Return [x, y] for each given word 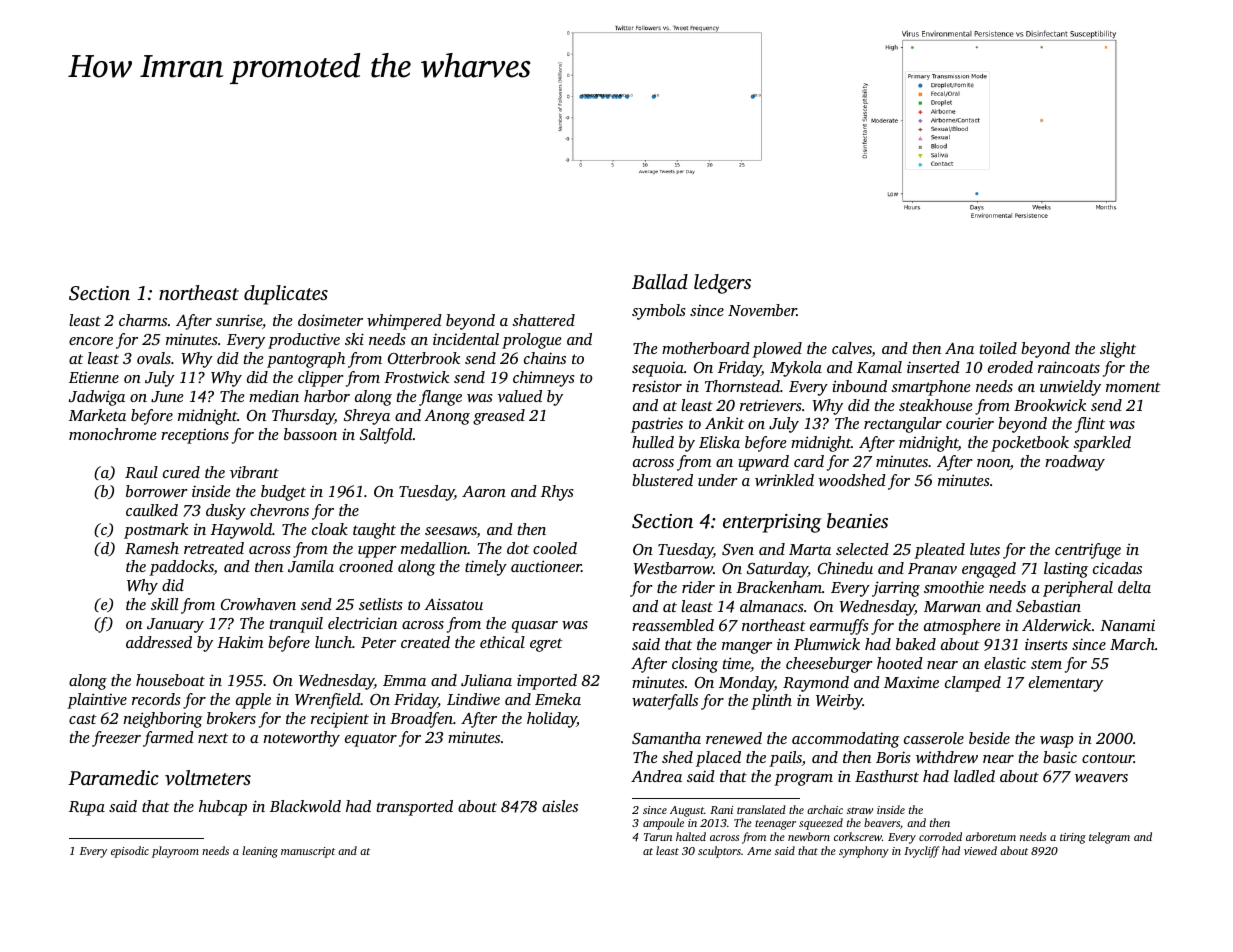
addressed [159, 642]
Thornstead [742, 386]
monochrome [112, 434]
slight [1118, 350]
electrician [362, 623]
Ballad [660, 281]
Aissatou [453, 604]
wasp [1056, 742]
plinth [771, 702]
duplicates [286, 295]
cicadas [1117, 568]
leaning [260, 852]
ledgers [722, 284]
